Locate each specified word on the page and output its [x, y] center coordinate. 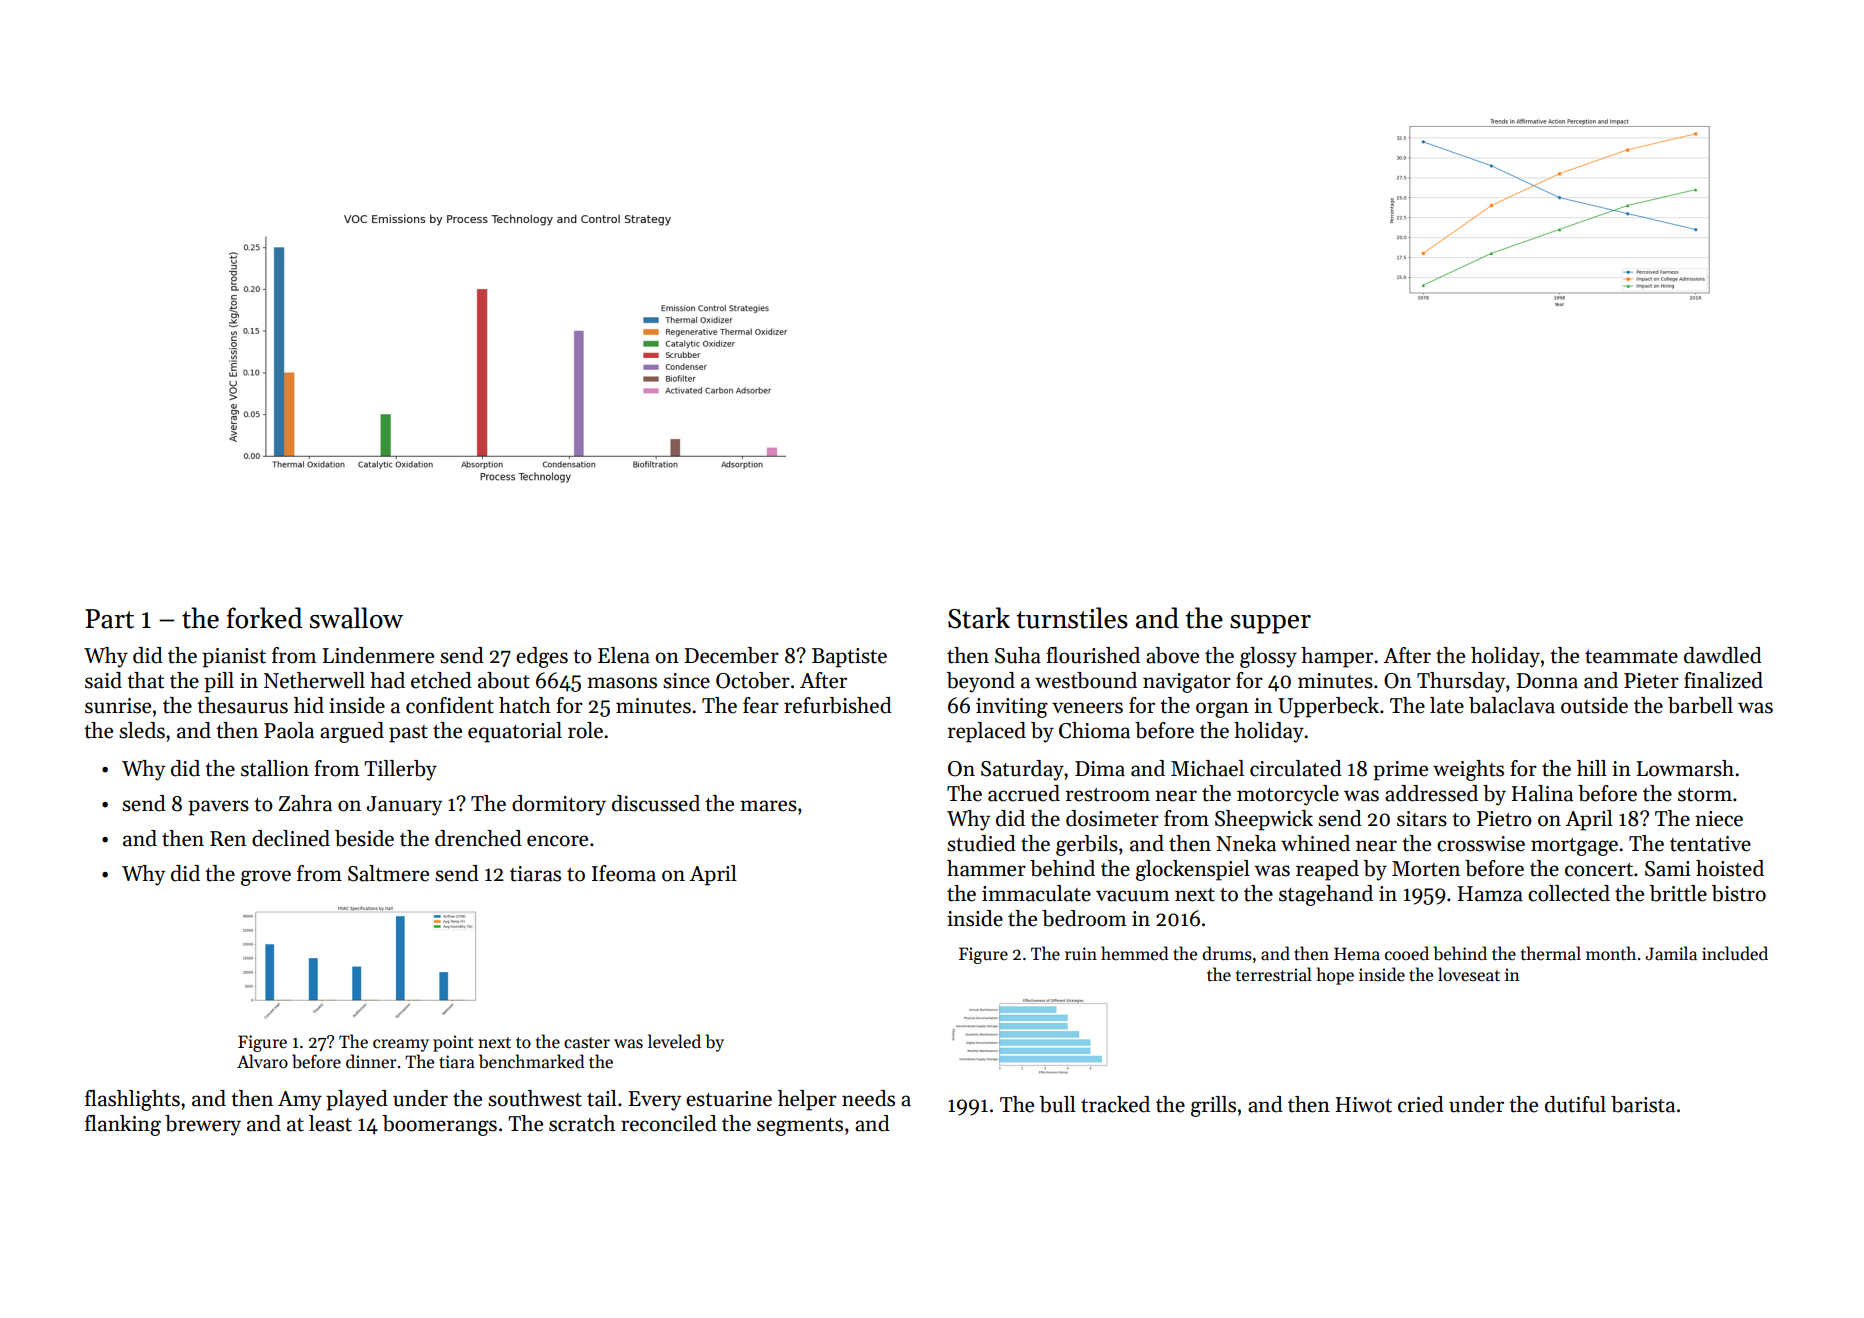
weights [1468, 770]
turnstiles [1072, 618]
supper [1270, 624]
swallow [356, 618]
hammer [986, 868]
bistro [1739, 893]
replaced [986, 732]
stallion [275, 768]
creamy [401, 1045]
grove [266, 878]
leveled [674, 1041]
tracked [1115, 1104]
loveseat [1469, 974]
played [357, 1100]
